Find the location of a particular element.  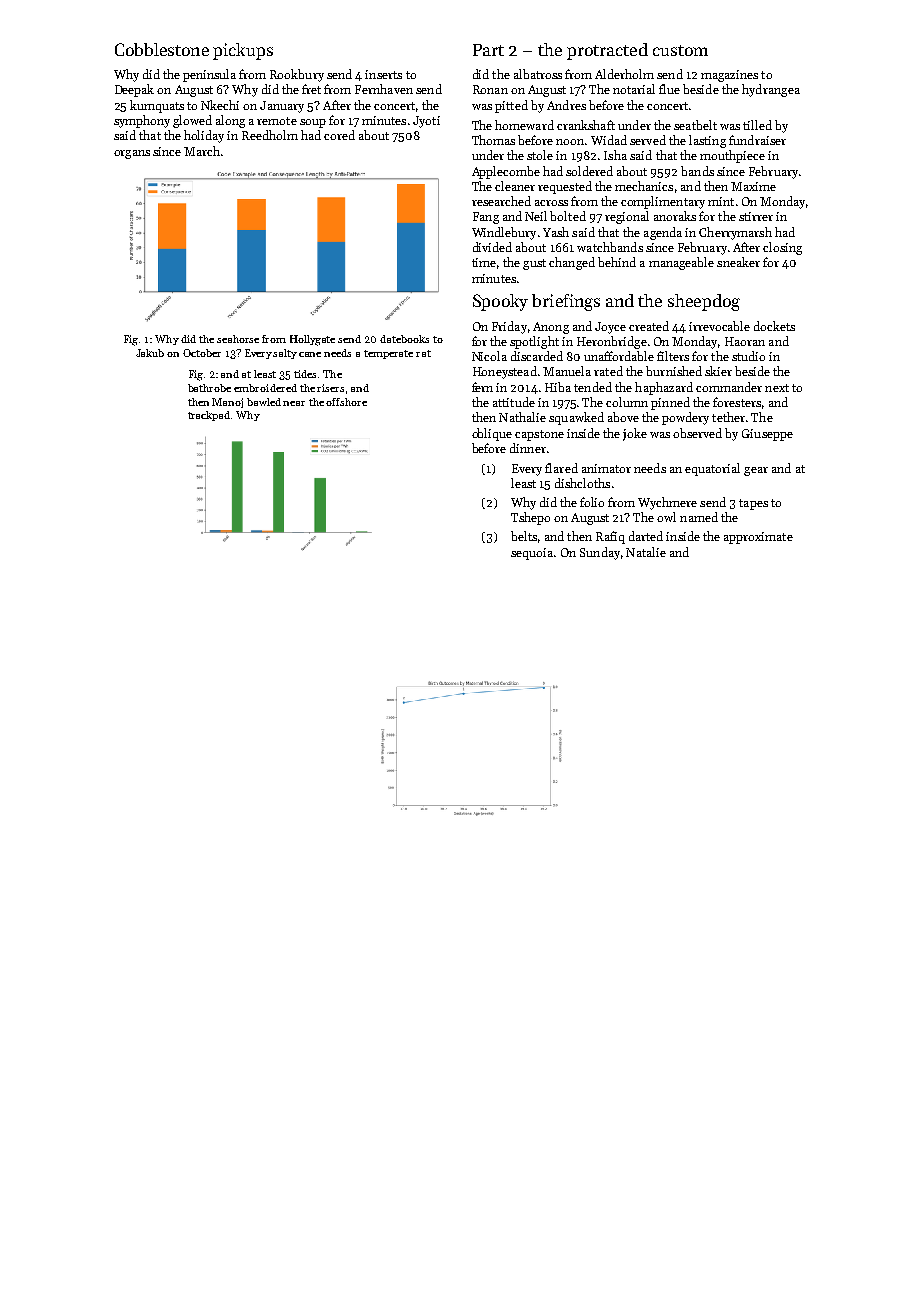

Haoran is located at coordinates (745, 341).
